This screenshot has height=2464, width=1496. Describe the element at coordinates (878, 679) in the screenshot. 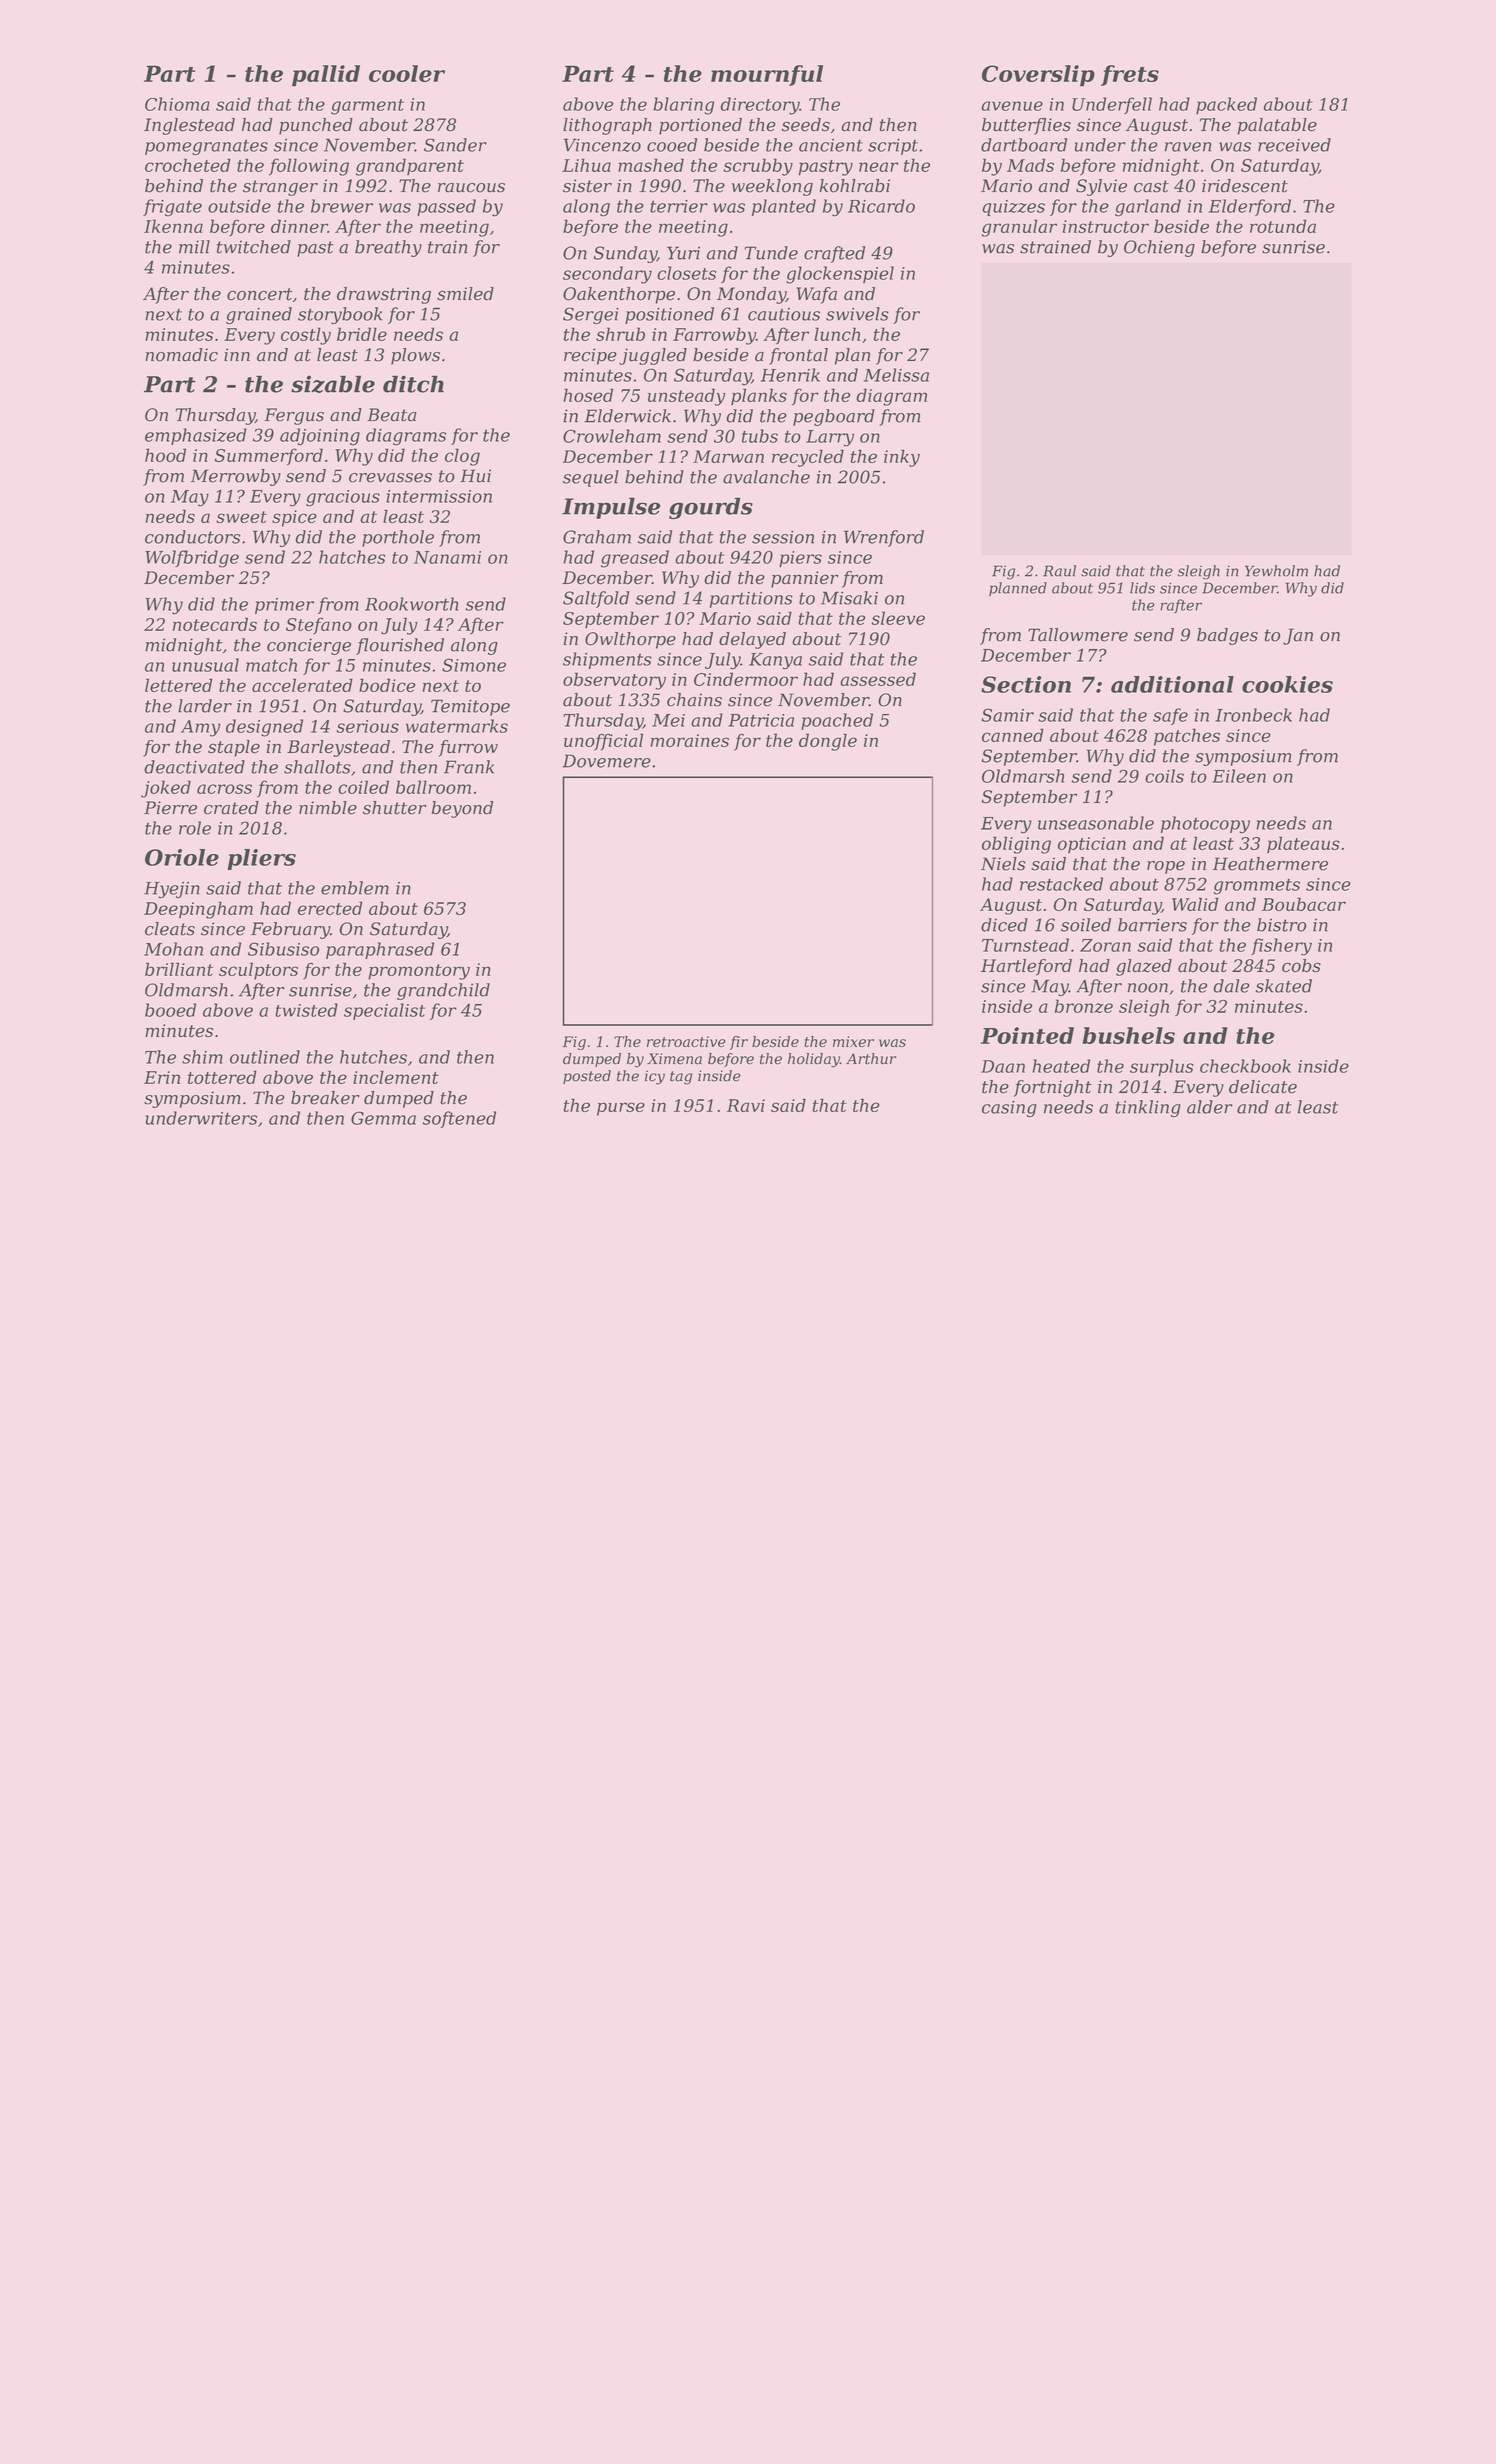

I see `assessed` at that location.
